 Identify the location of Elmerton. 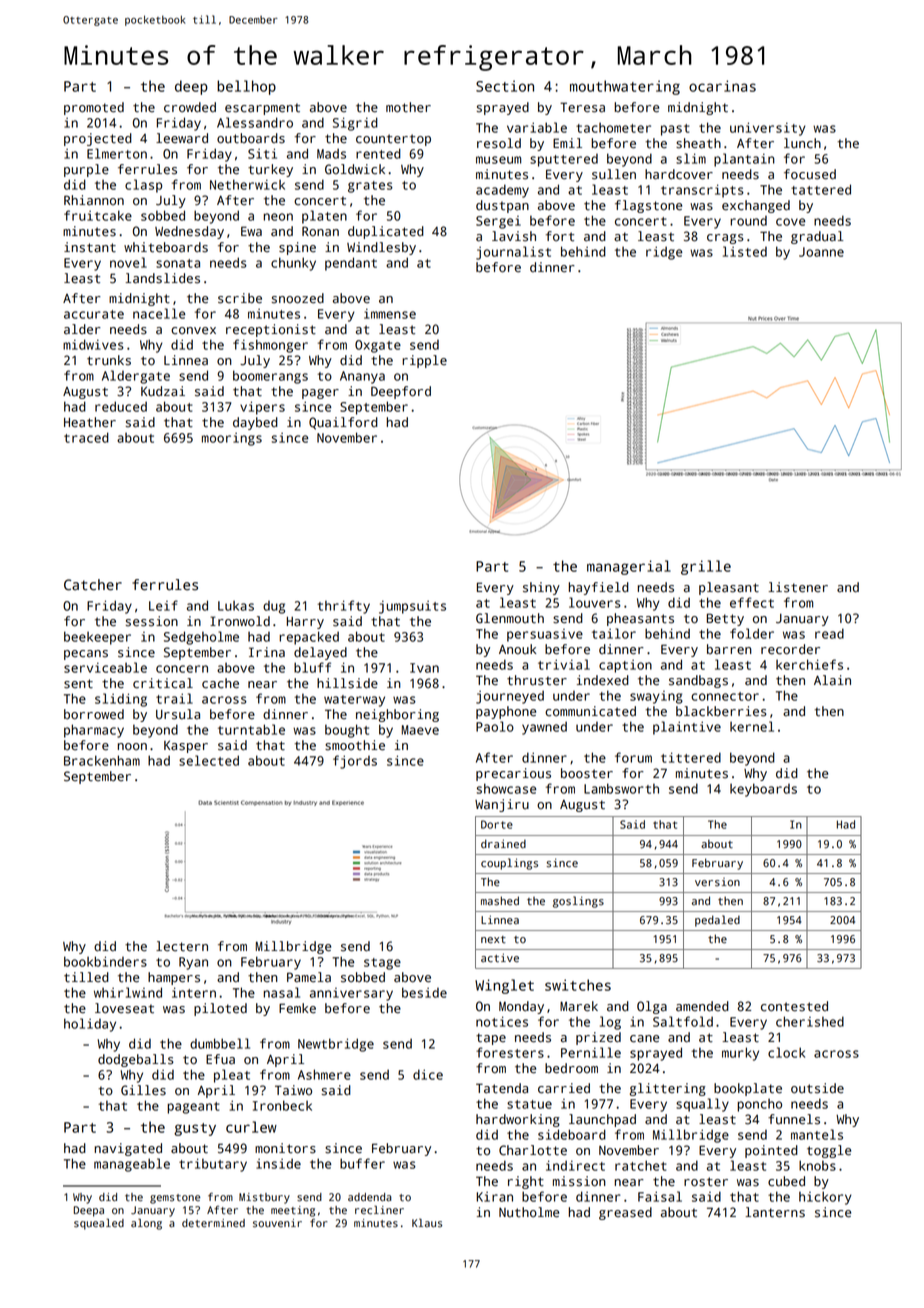
(117, 153).
